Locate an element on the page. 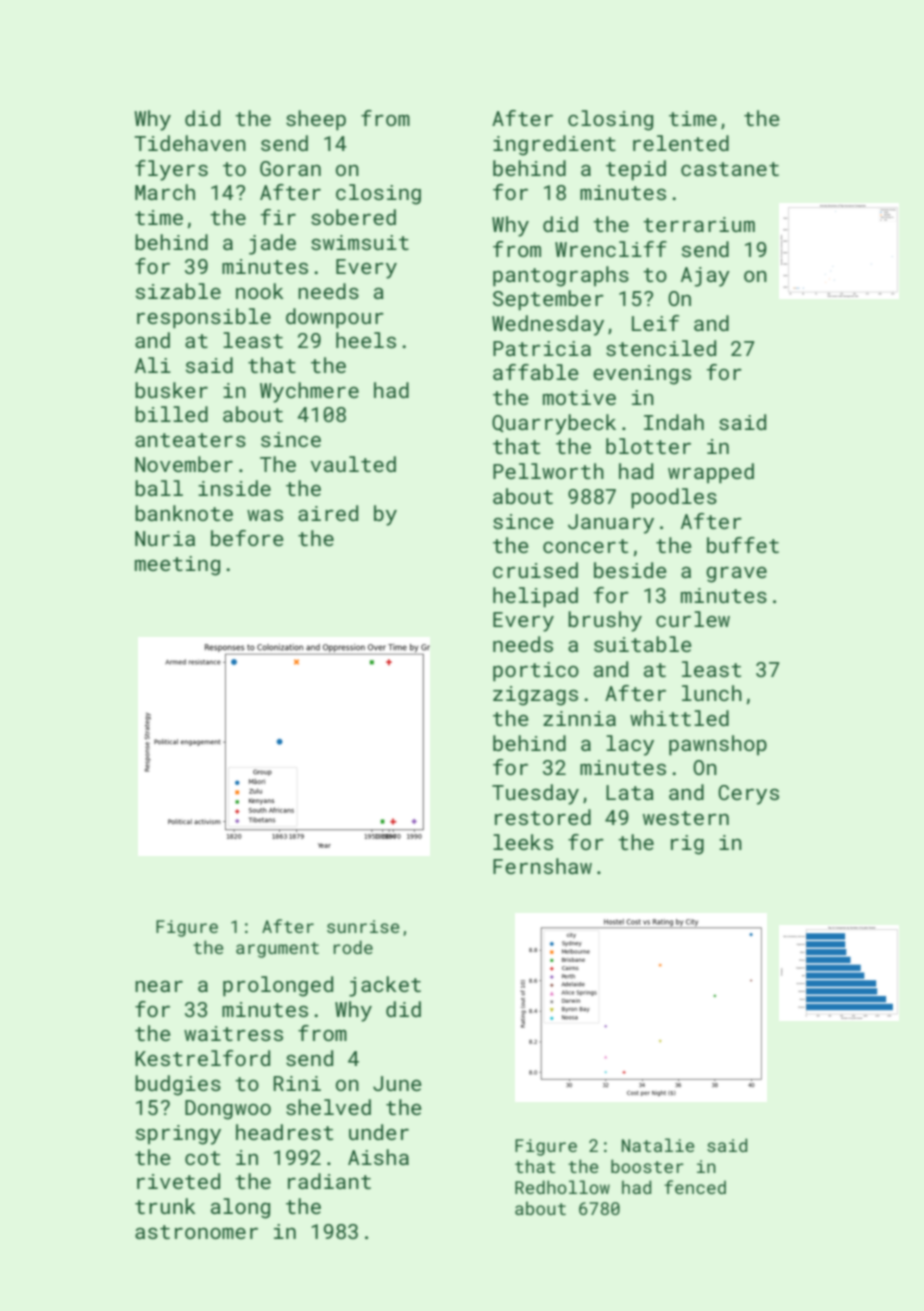 The width and height of the document is (924, 1311). tepid is located at coordinates (636, 170).
